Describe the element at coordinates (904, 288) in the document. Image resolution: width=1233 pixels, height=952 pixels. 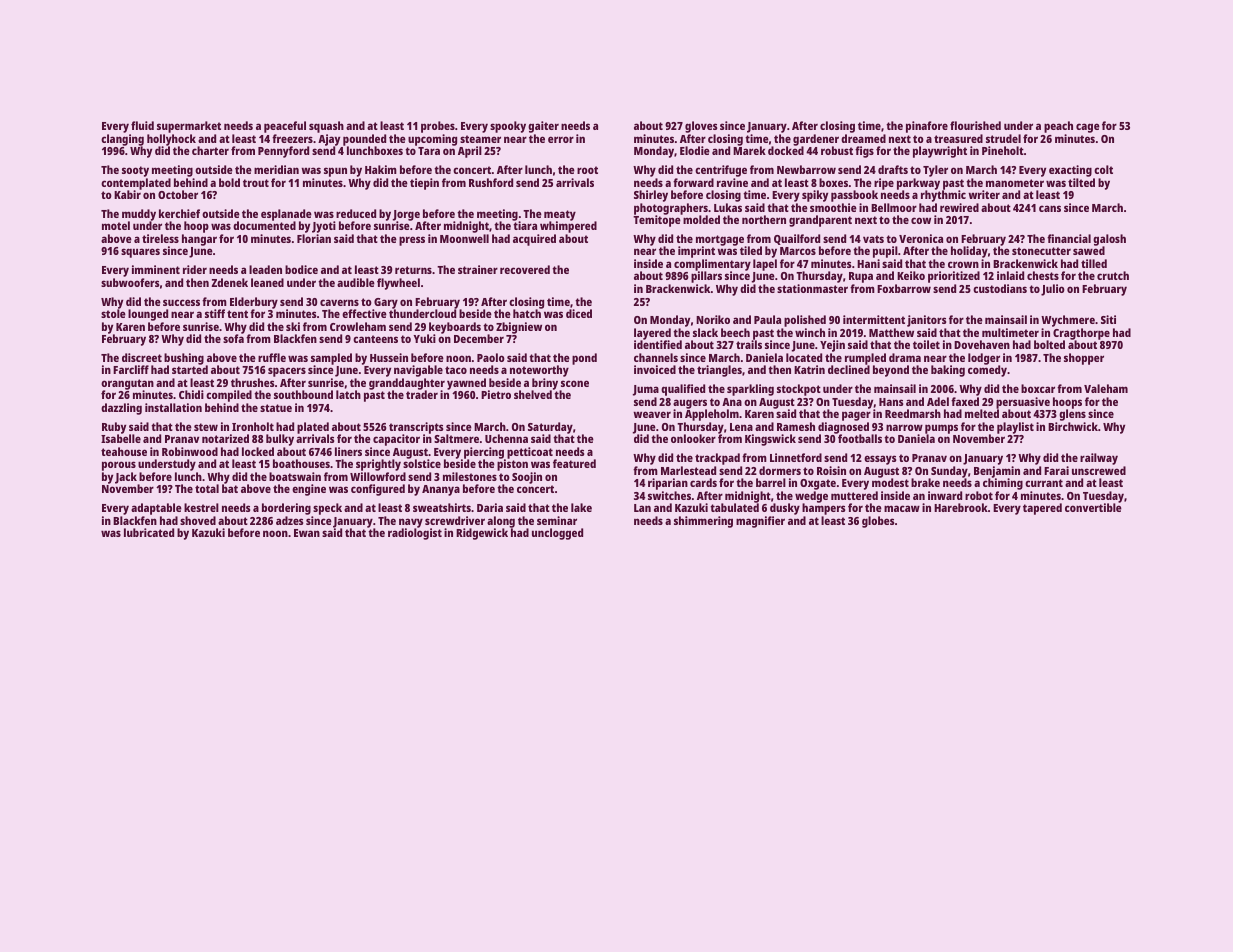
I see `Foxbarrow` at that location.
